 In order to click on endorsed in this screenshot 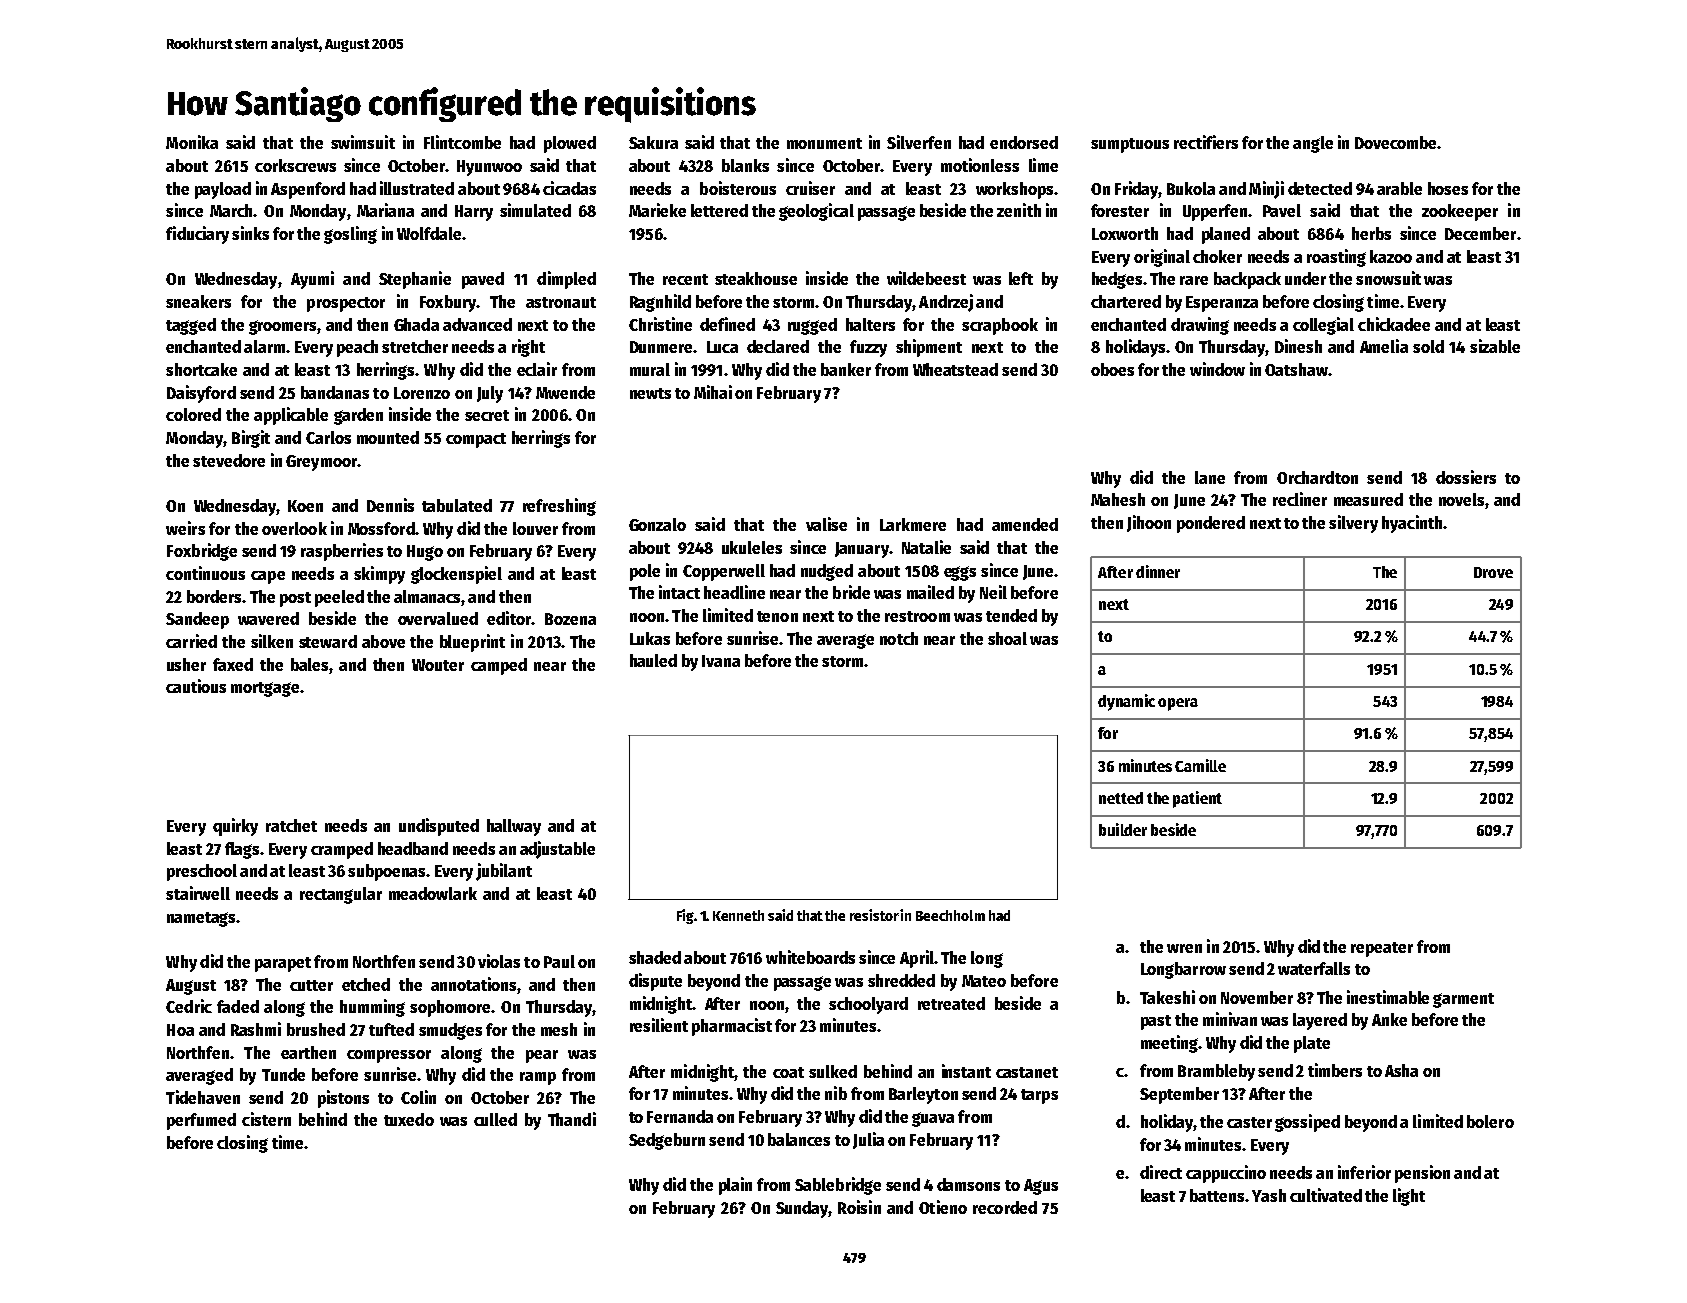, I will do `click(1024, 142)`.
